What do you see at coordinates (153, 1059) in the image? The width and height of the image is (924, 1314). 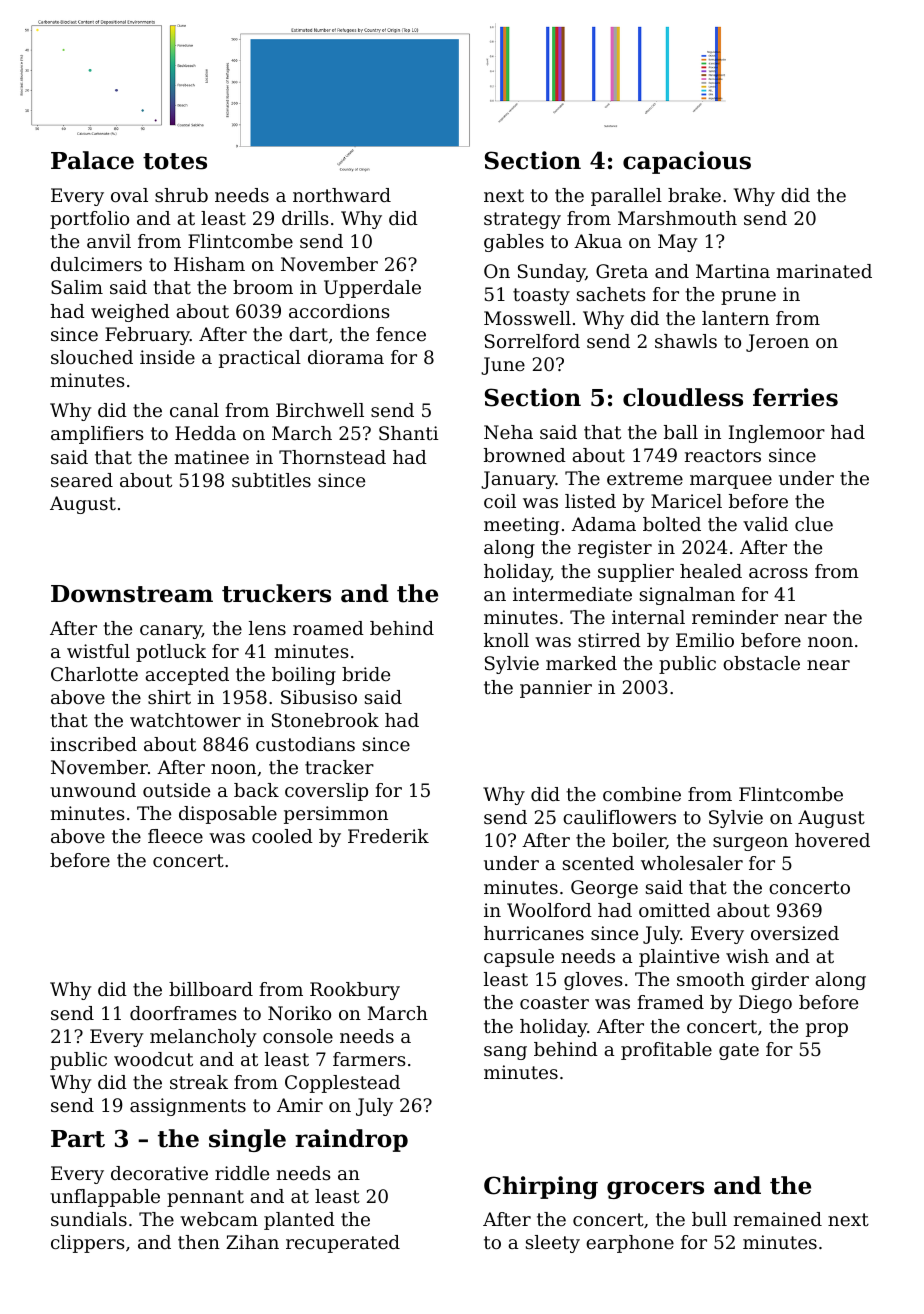 I see `woodcut` at bounding box center [153, 1059].
